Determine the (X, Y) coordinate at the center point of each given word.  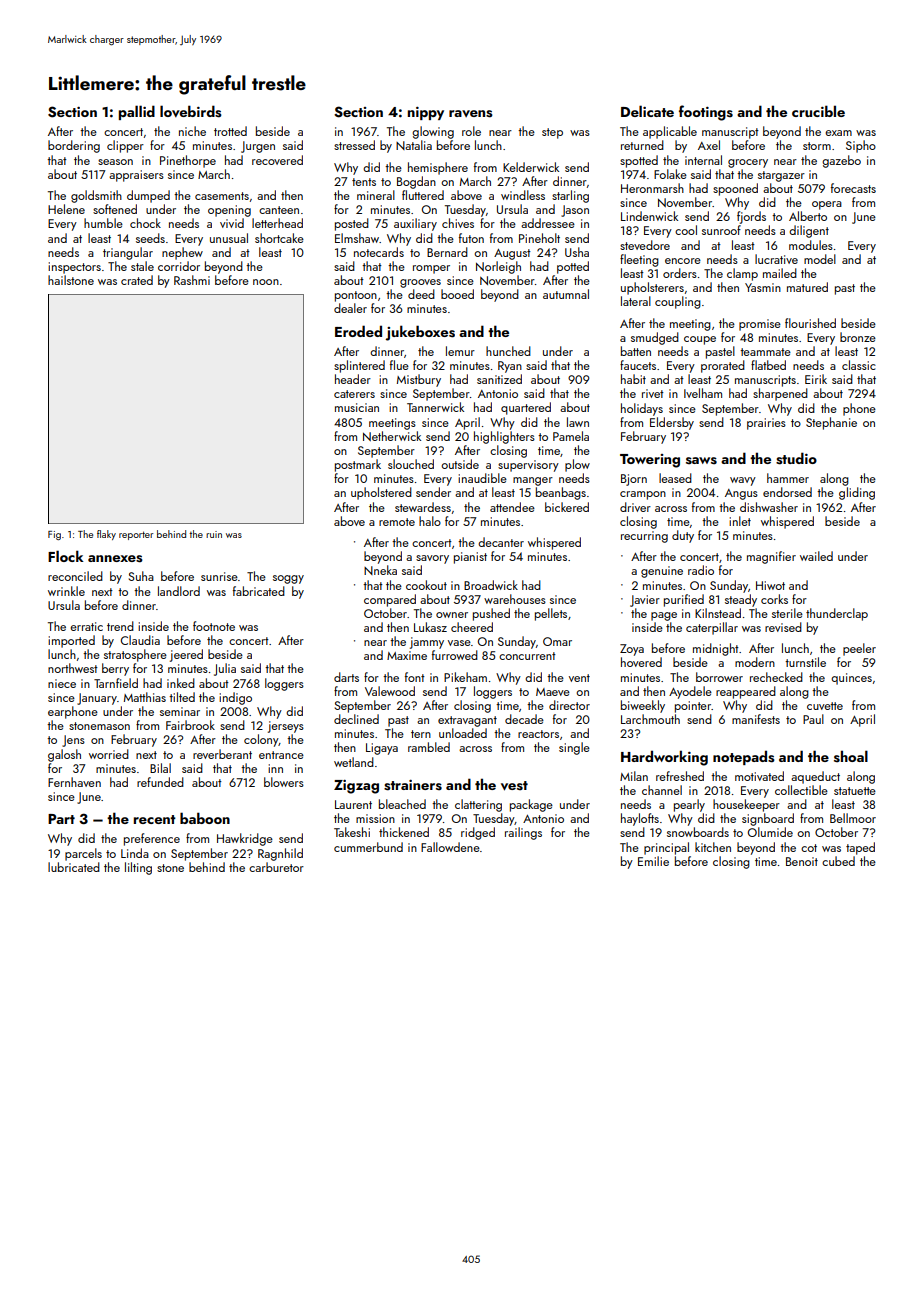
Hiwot (770, 585)
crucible (818, 111)
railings (523, 833)
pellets (551, 614)
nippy (426, 113)
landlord (179, 591)
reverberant (222, 754)
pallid (137, 112)
